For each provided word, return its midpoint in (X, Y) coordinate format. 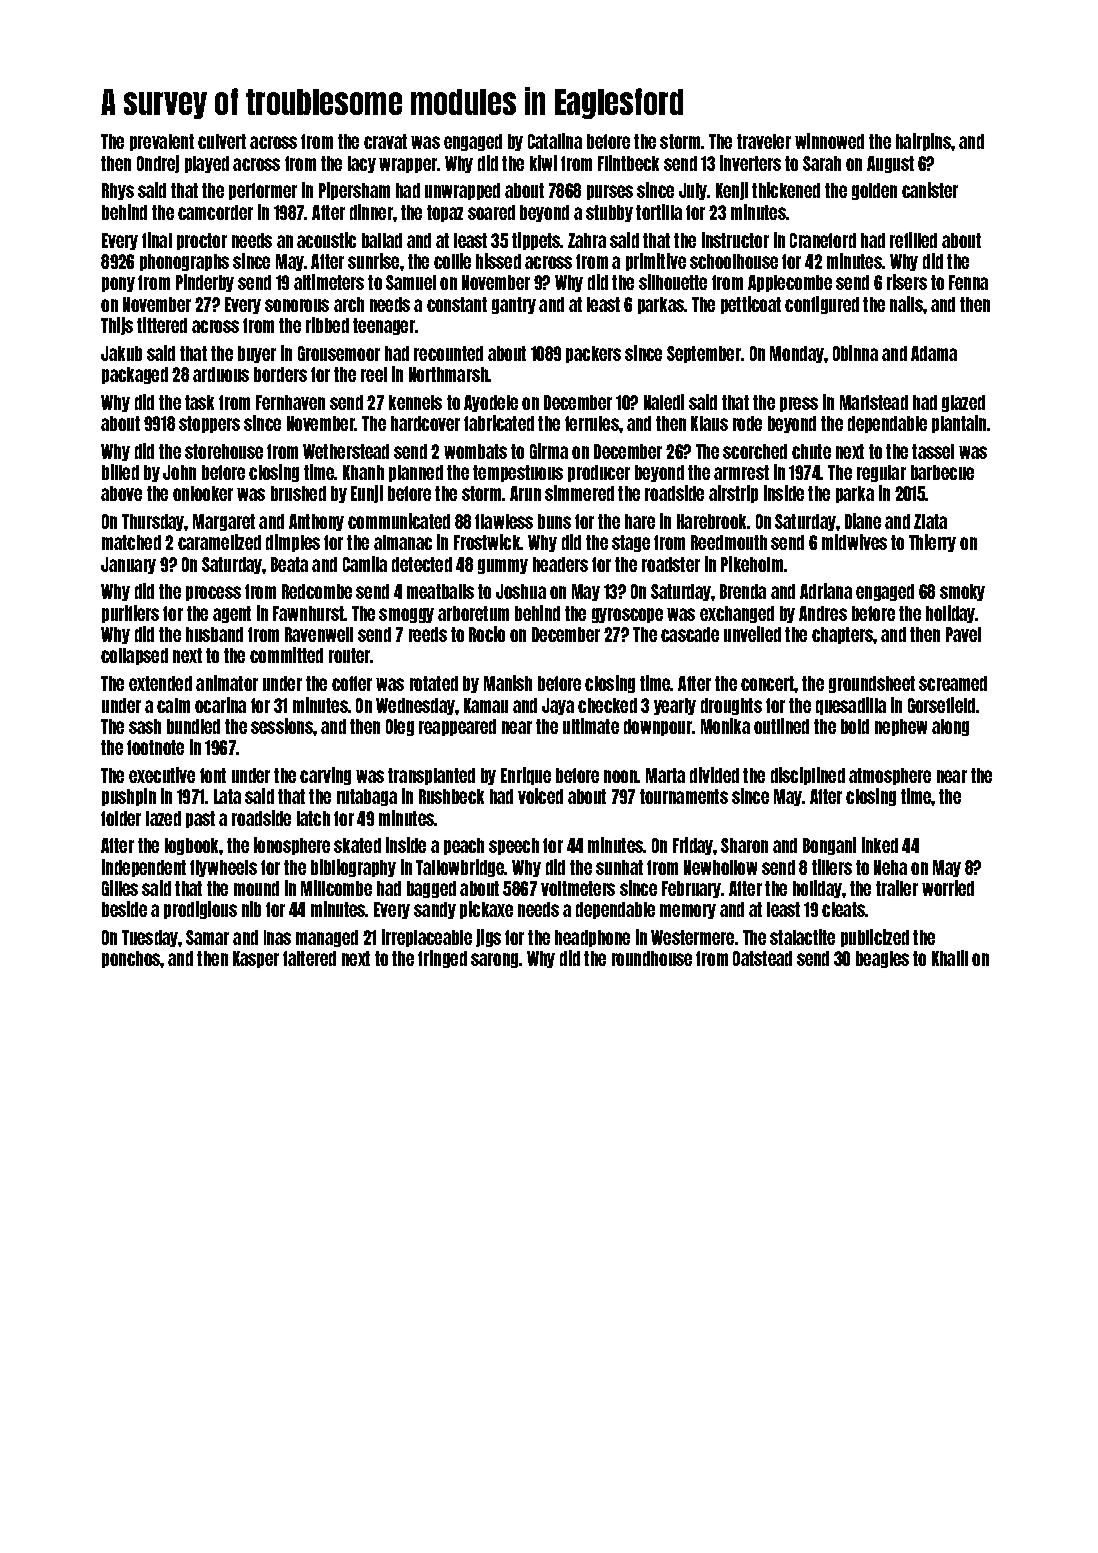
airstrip (733, 494)
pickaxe (486, 910)
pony (118, 284)
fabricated (499, 423)
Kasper (256, 959)
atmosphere (890, 776)
